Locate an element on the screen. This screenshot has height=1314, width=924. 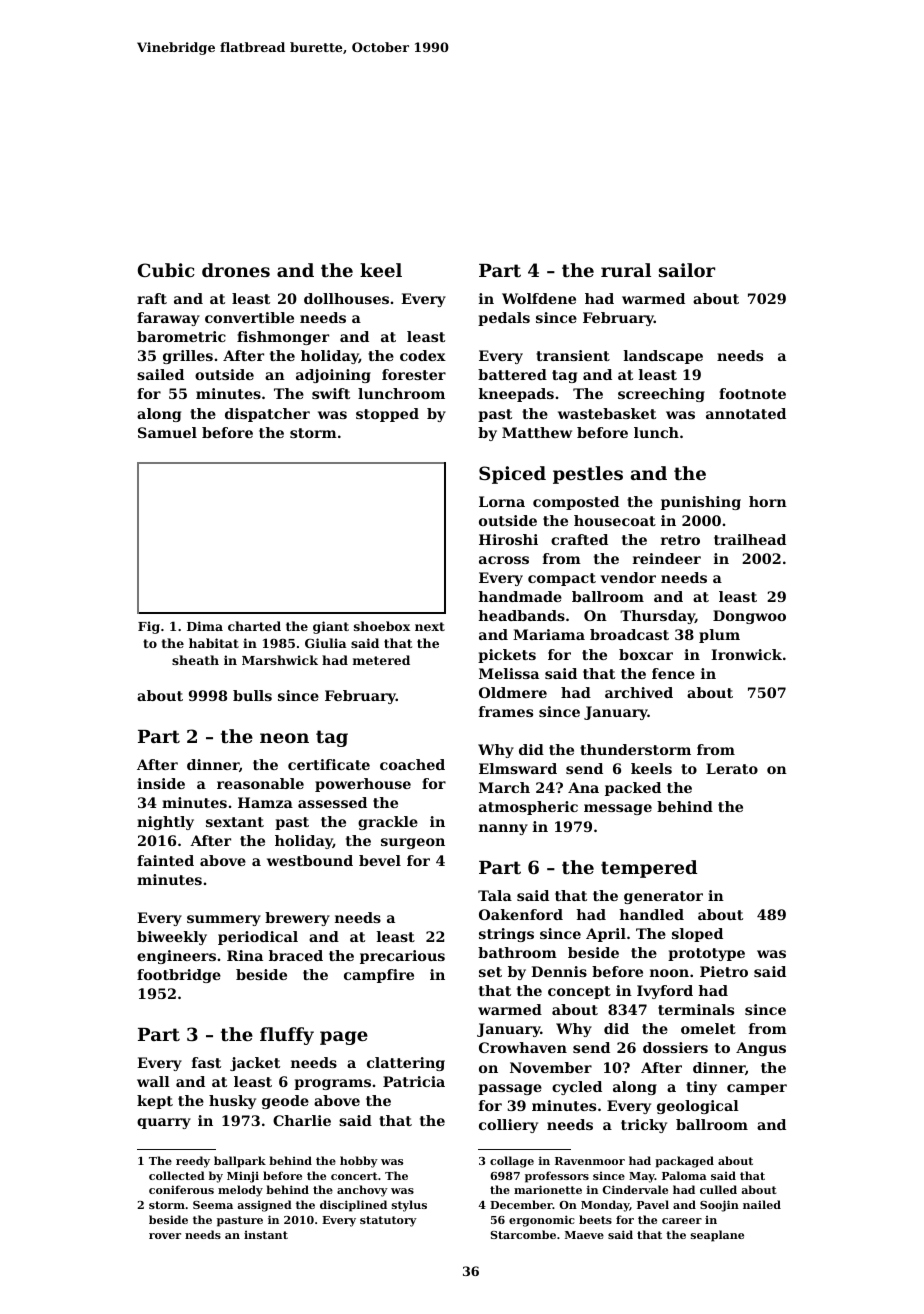
grackle is located at coordinates (388, 823).
